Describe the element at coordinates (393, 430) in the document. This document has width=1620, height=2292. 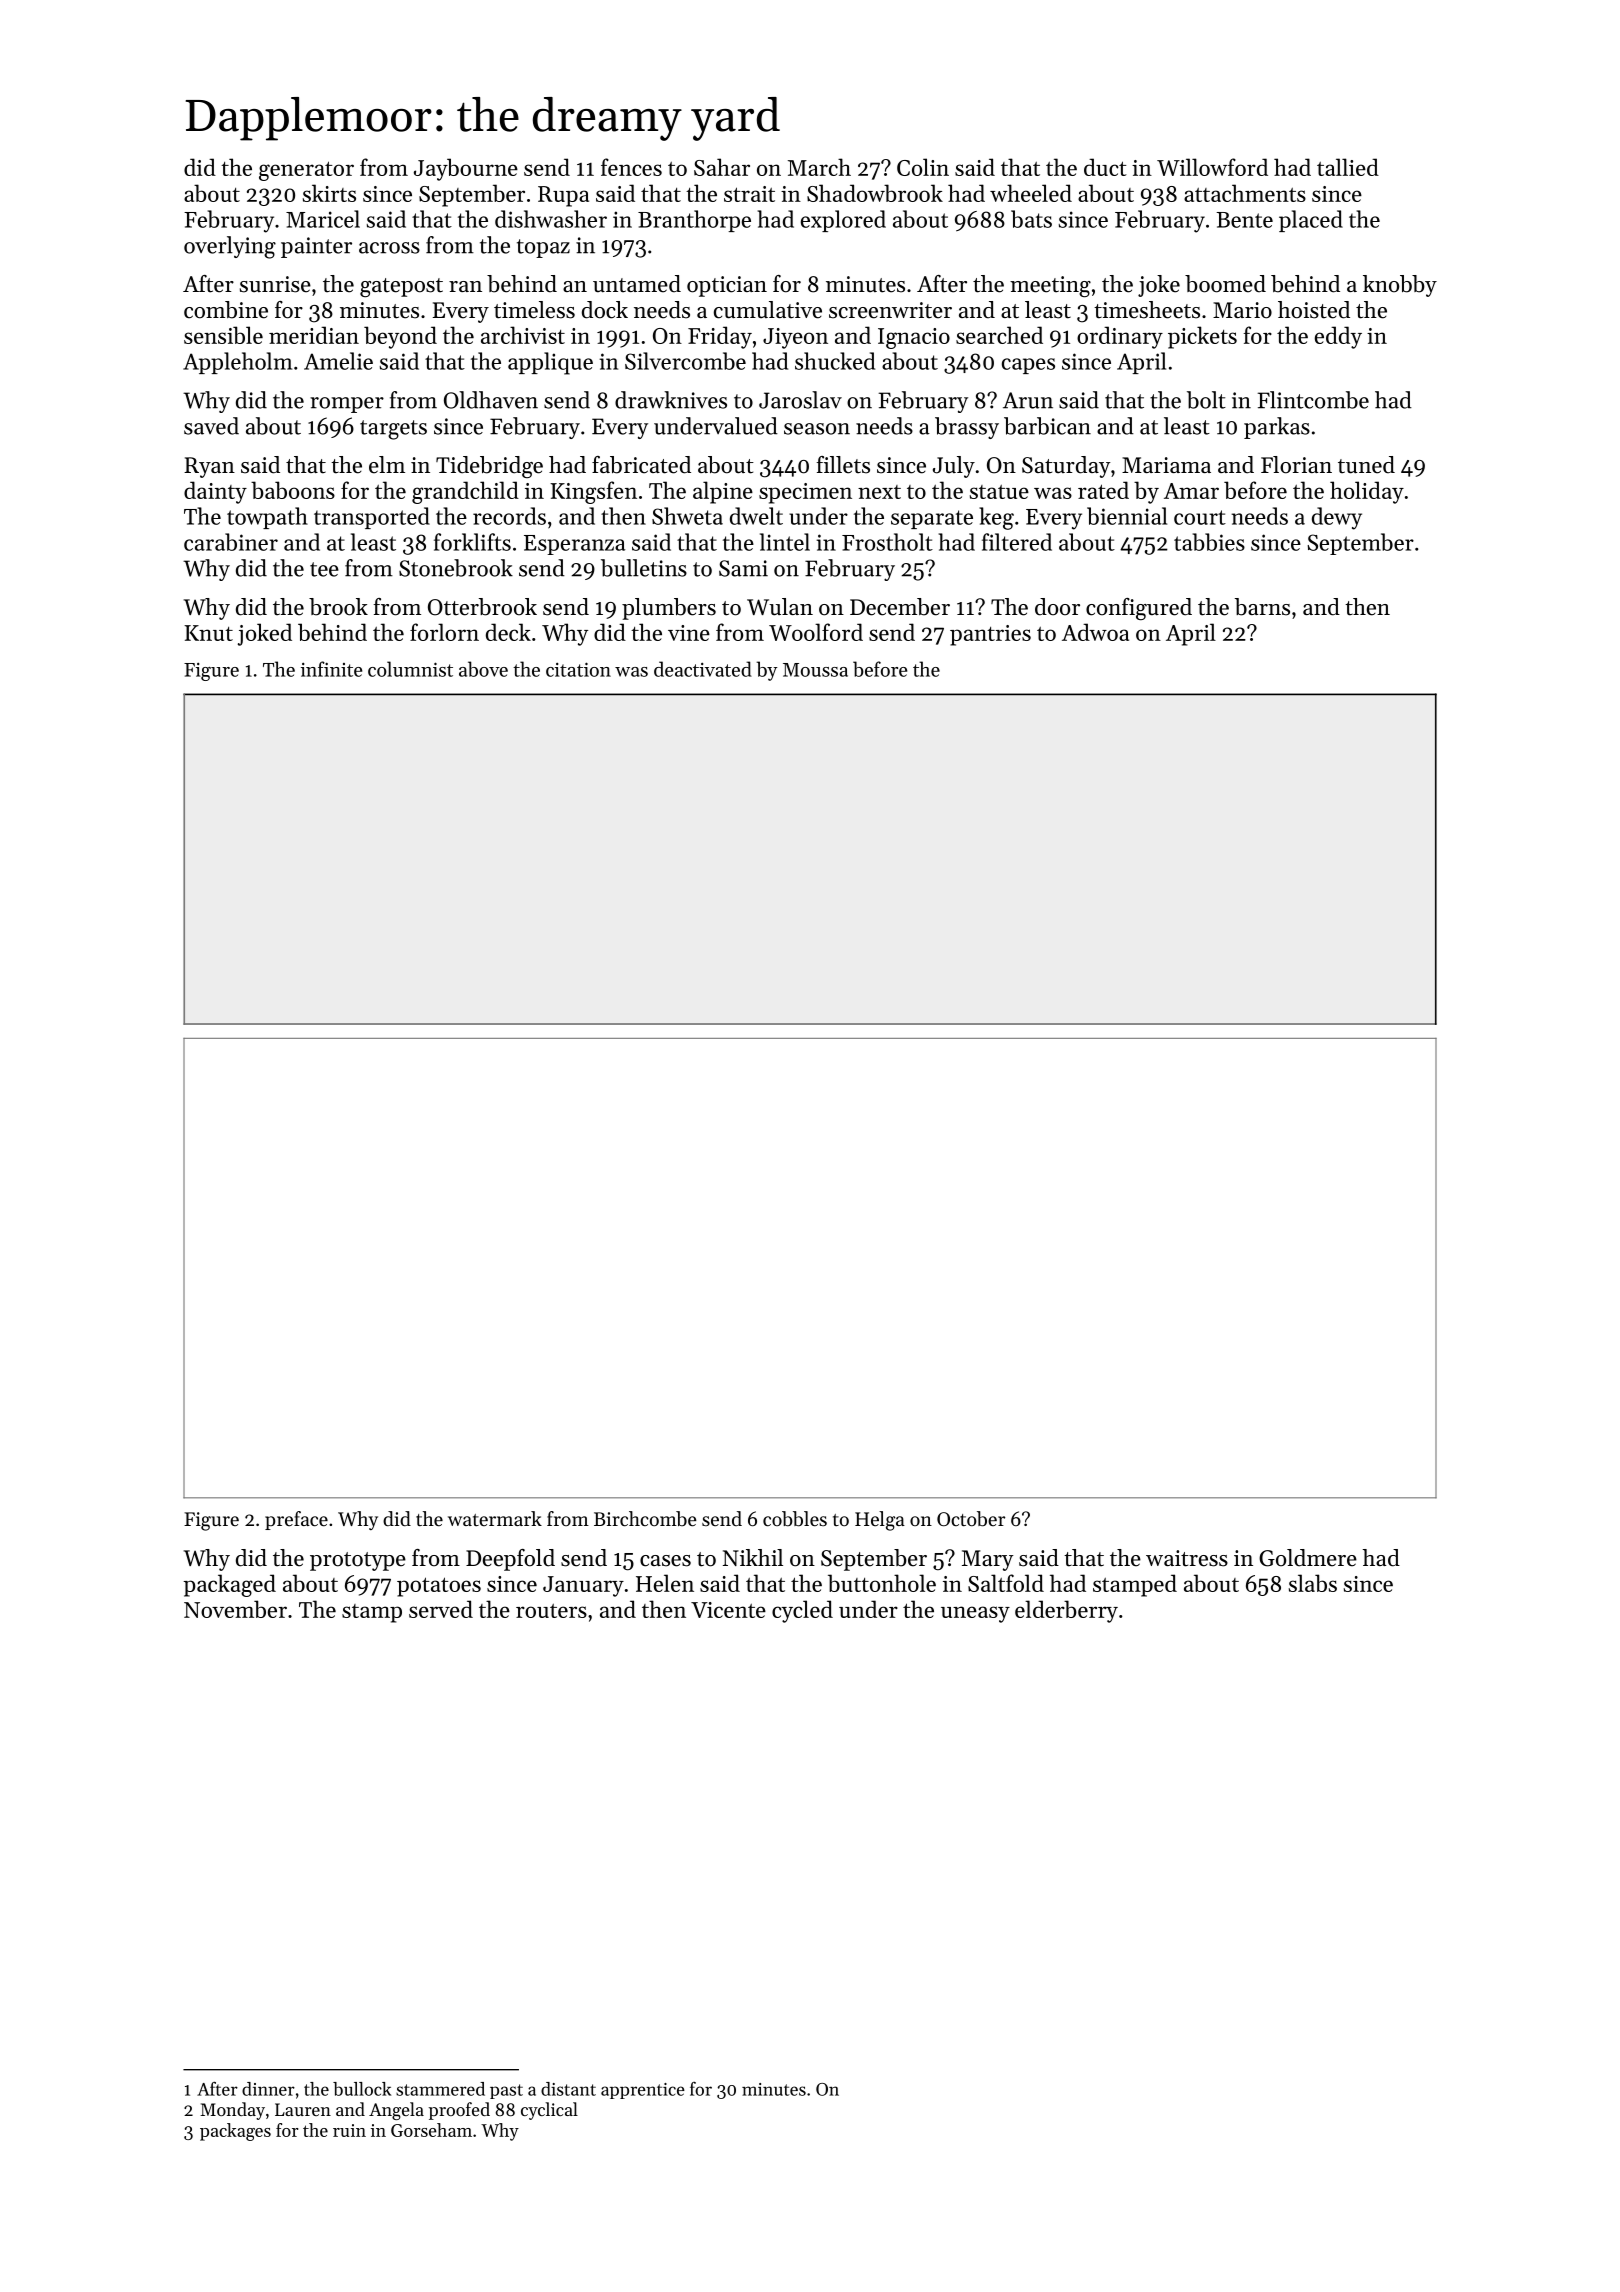
I see `targets` at that location.
